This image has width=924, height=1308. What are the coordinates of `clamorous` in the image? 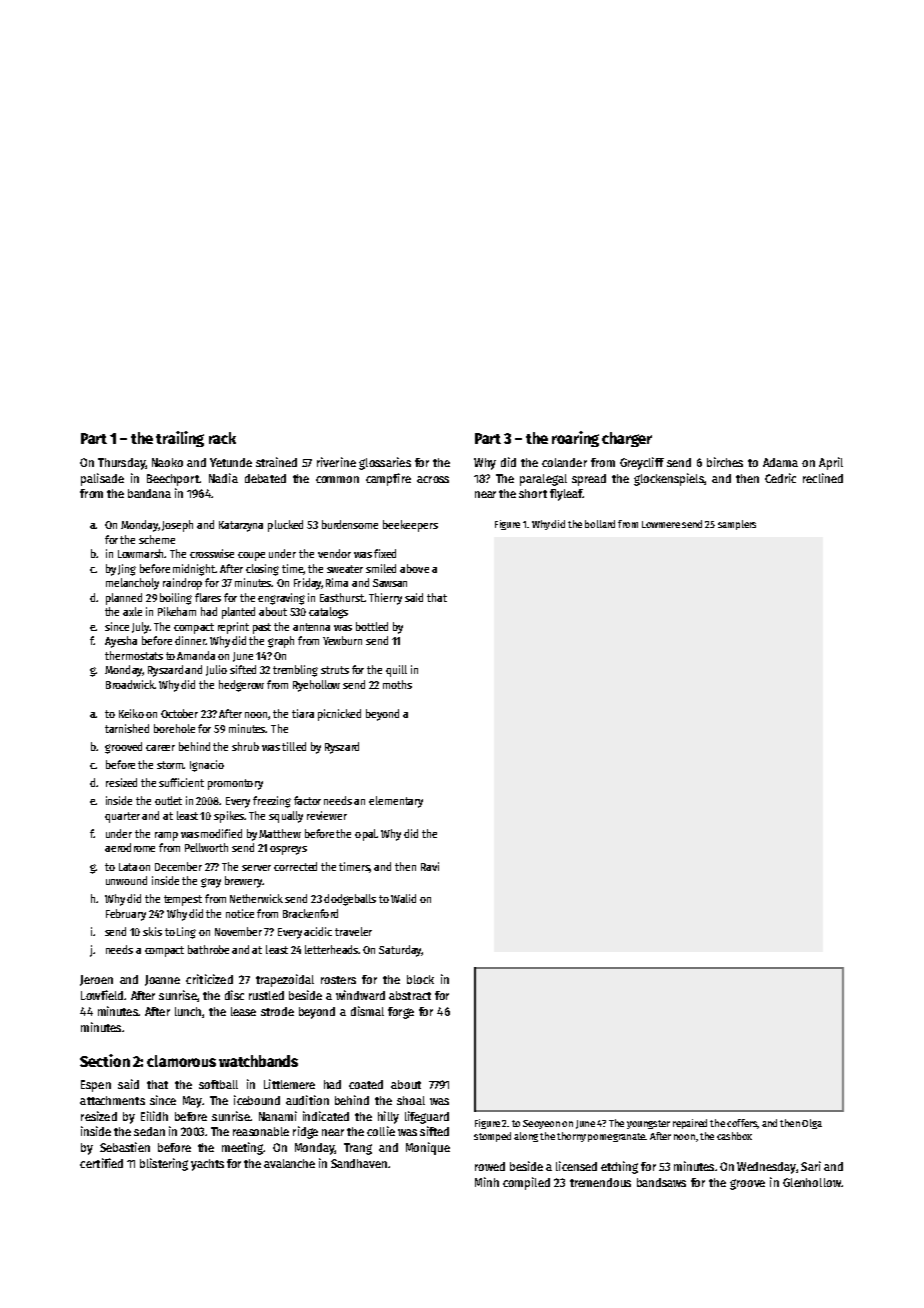 It's located at (181, 1061).
